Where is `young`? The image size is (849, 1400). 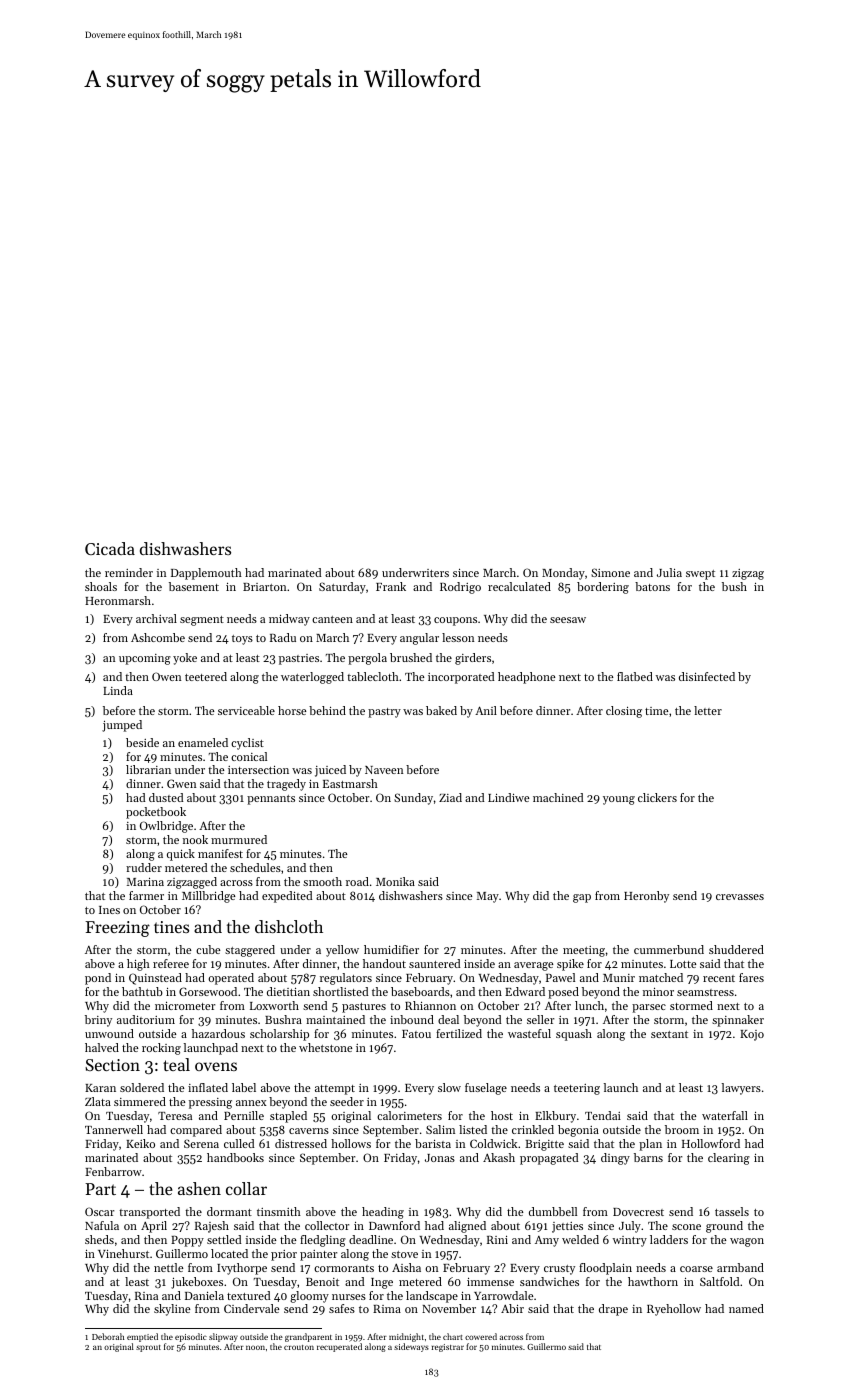
young is located at coordinates (619, 800).
